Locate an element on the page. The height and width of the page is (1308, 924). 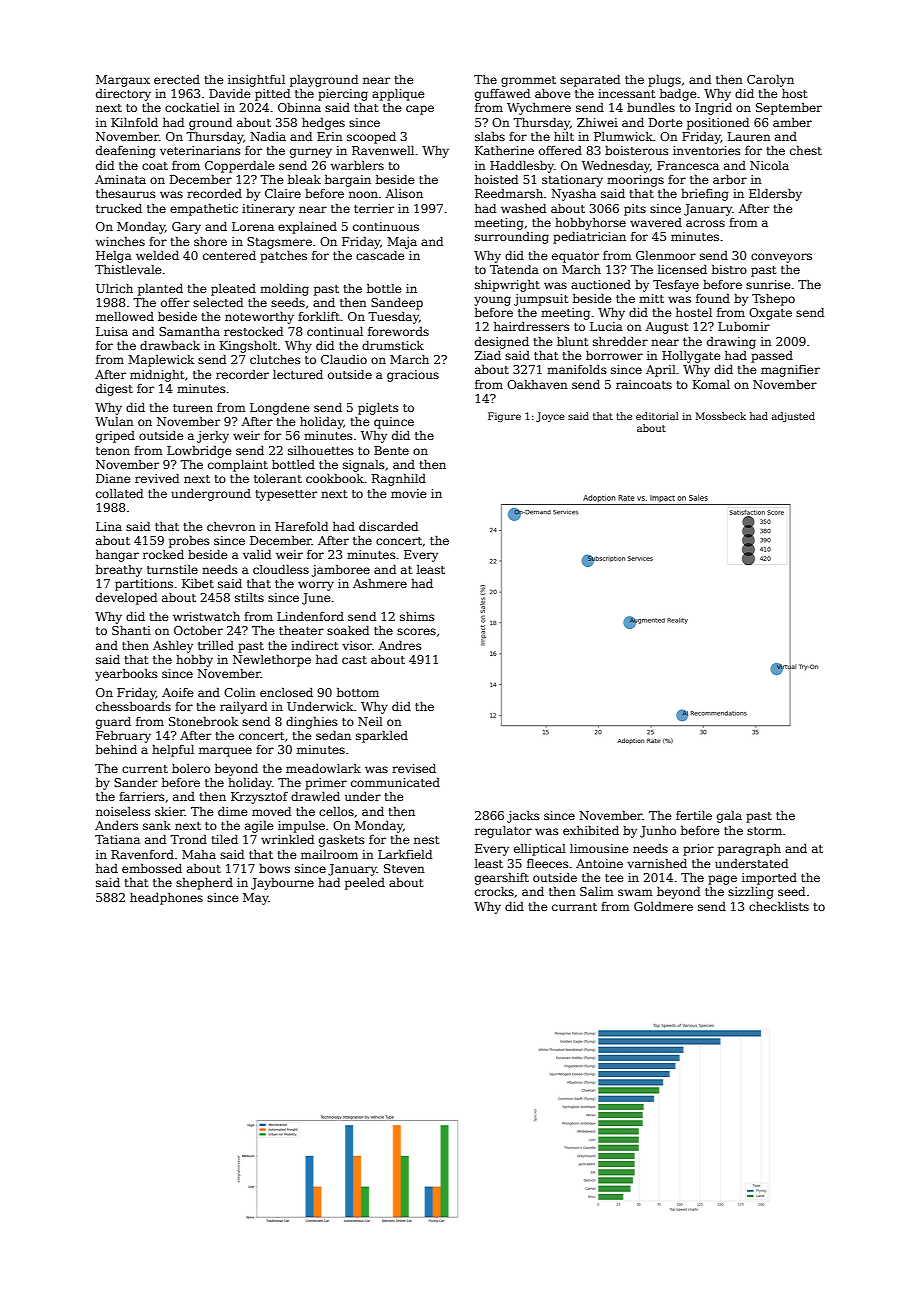
jerky is located at coordinates (213, 437).
